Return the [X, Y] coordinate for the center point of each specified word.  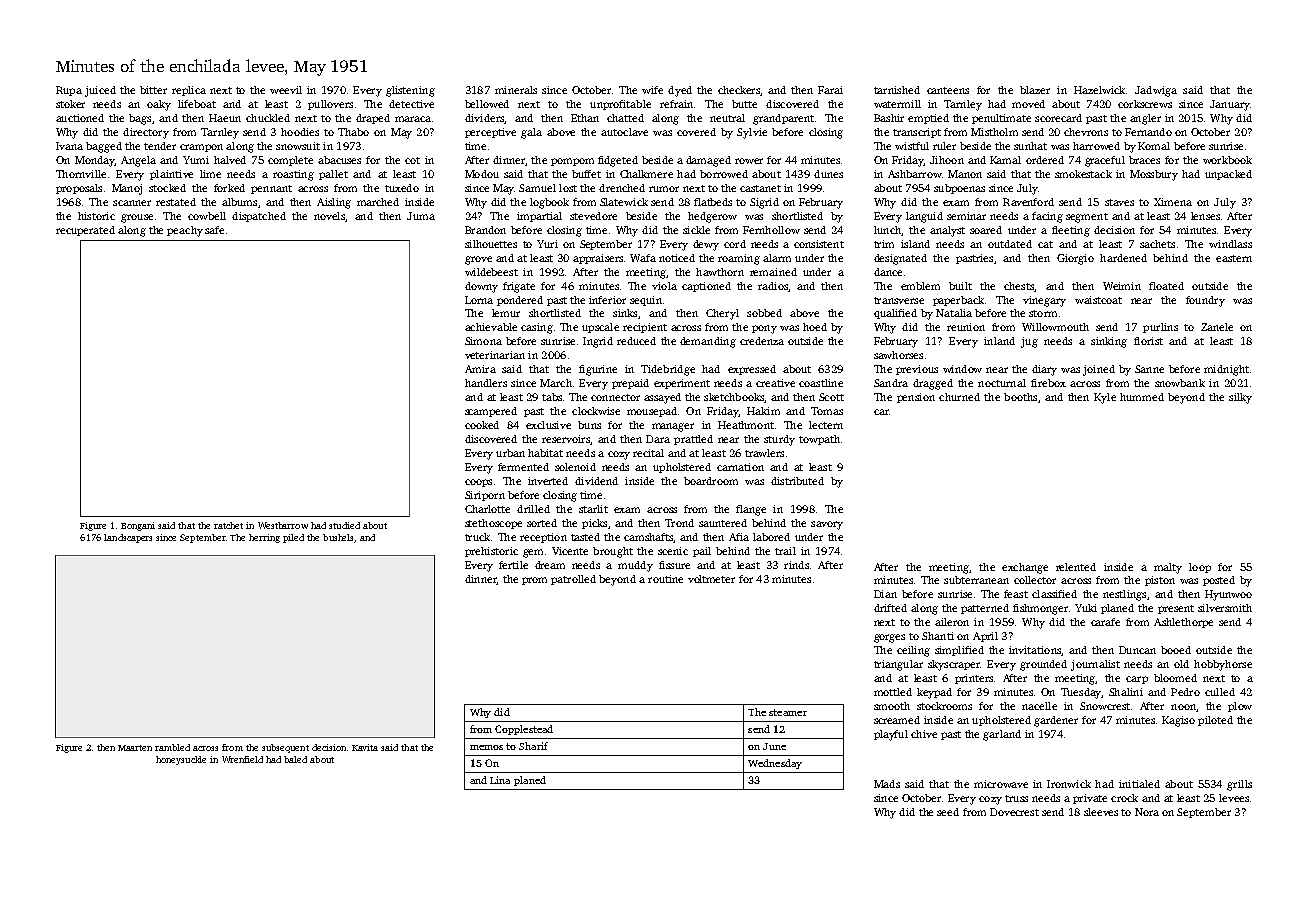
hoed [815, 327]
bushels [339, 538]
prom [534, 581]
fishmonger [1040, 609]
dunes [828, 174]
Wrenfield [242, 759]
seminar [966, 216]
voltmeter [711, 579]
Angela [138, 161]
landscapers [128, 538]
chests [1019, 286]
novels [329, 216]
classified [1054, 594]
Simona [483, 341]
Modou [482, 174]
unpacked [1228, 175]
